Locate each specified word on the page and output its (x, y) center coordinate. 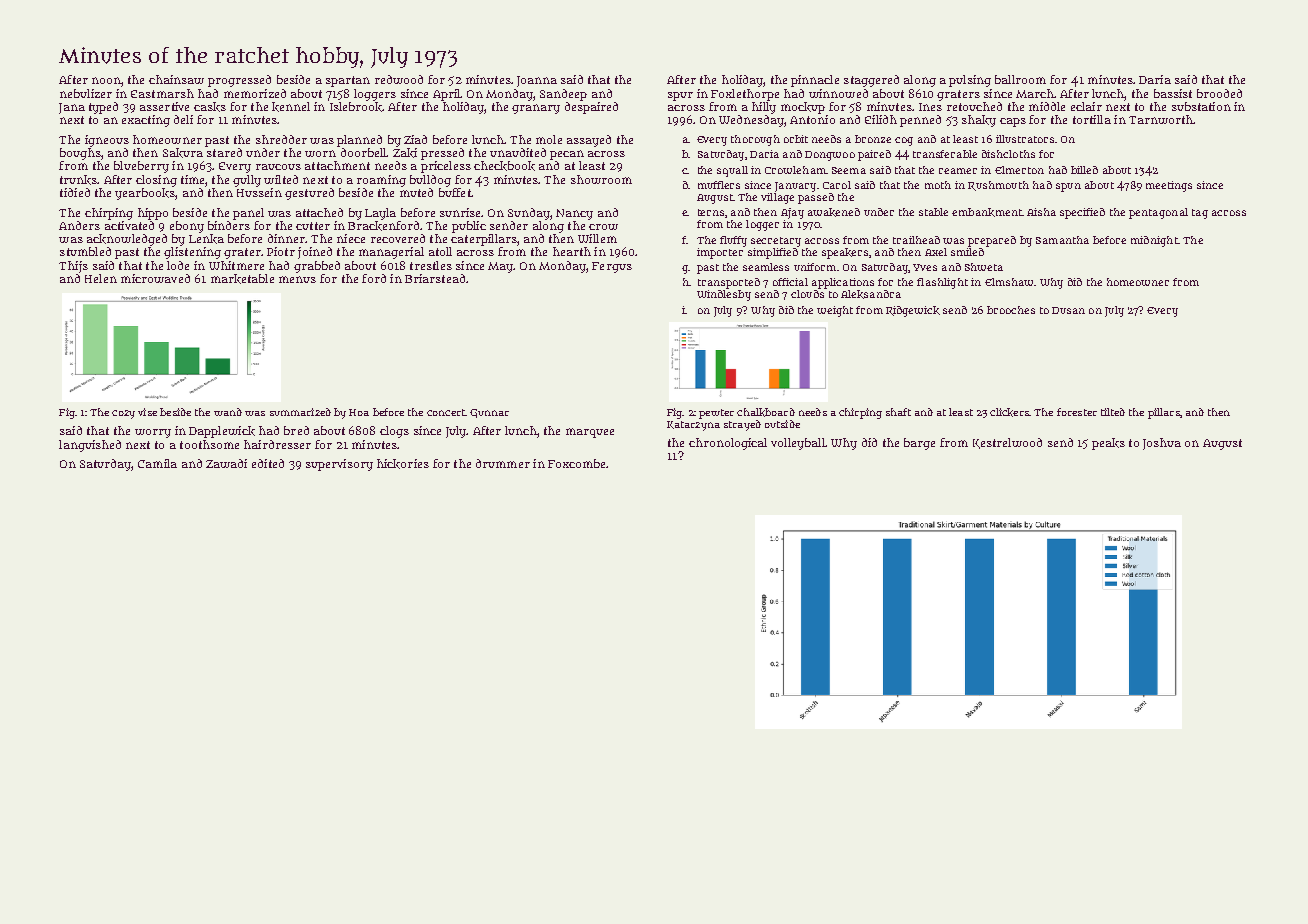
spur (680, 96)
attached (319, 212)
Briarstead (435, 278)
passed (816, 198)
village (777, 198)
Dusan (1068, 310)
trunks (79, 180)
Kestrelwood (1007, 443)
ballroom (1020, 79)
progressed (239, 81)
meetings (1169, 186)
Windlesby (724, 295)
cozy (123, 414)
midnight (1154, 241)
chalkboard (766, 412)
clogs (394, 432)
